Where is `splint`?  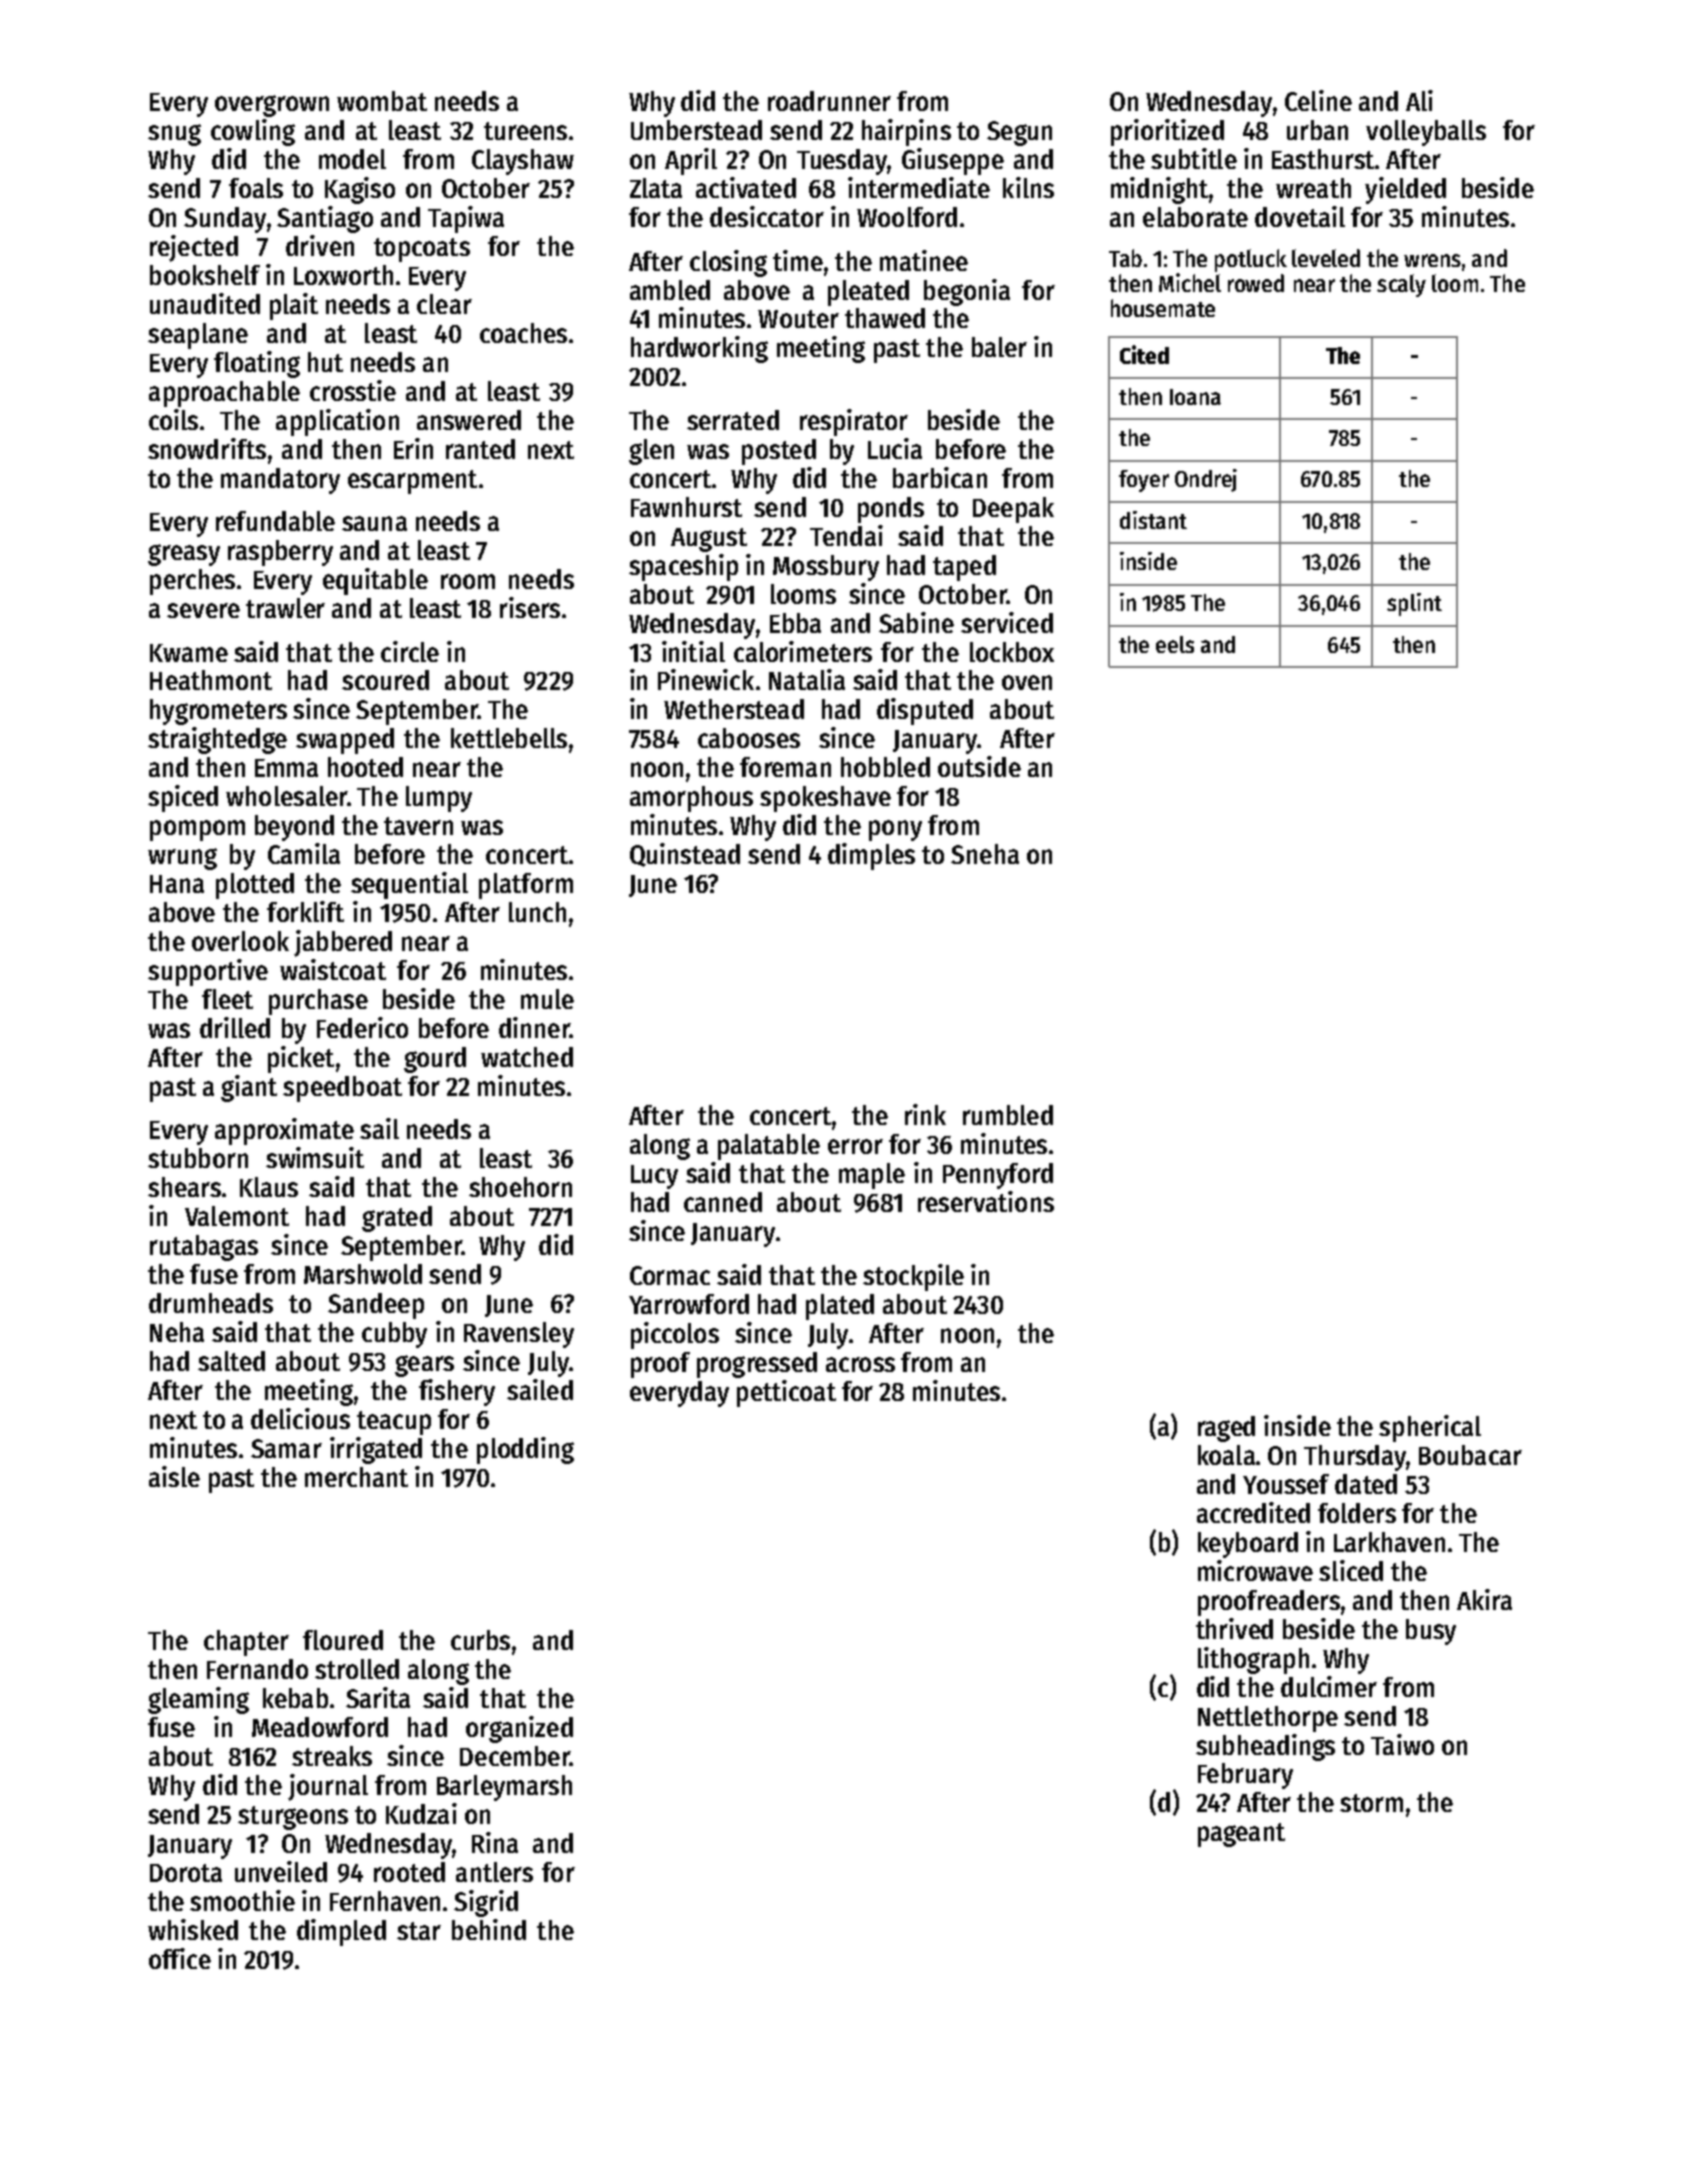 splint is located at coordinates (1414, 604).
